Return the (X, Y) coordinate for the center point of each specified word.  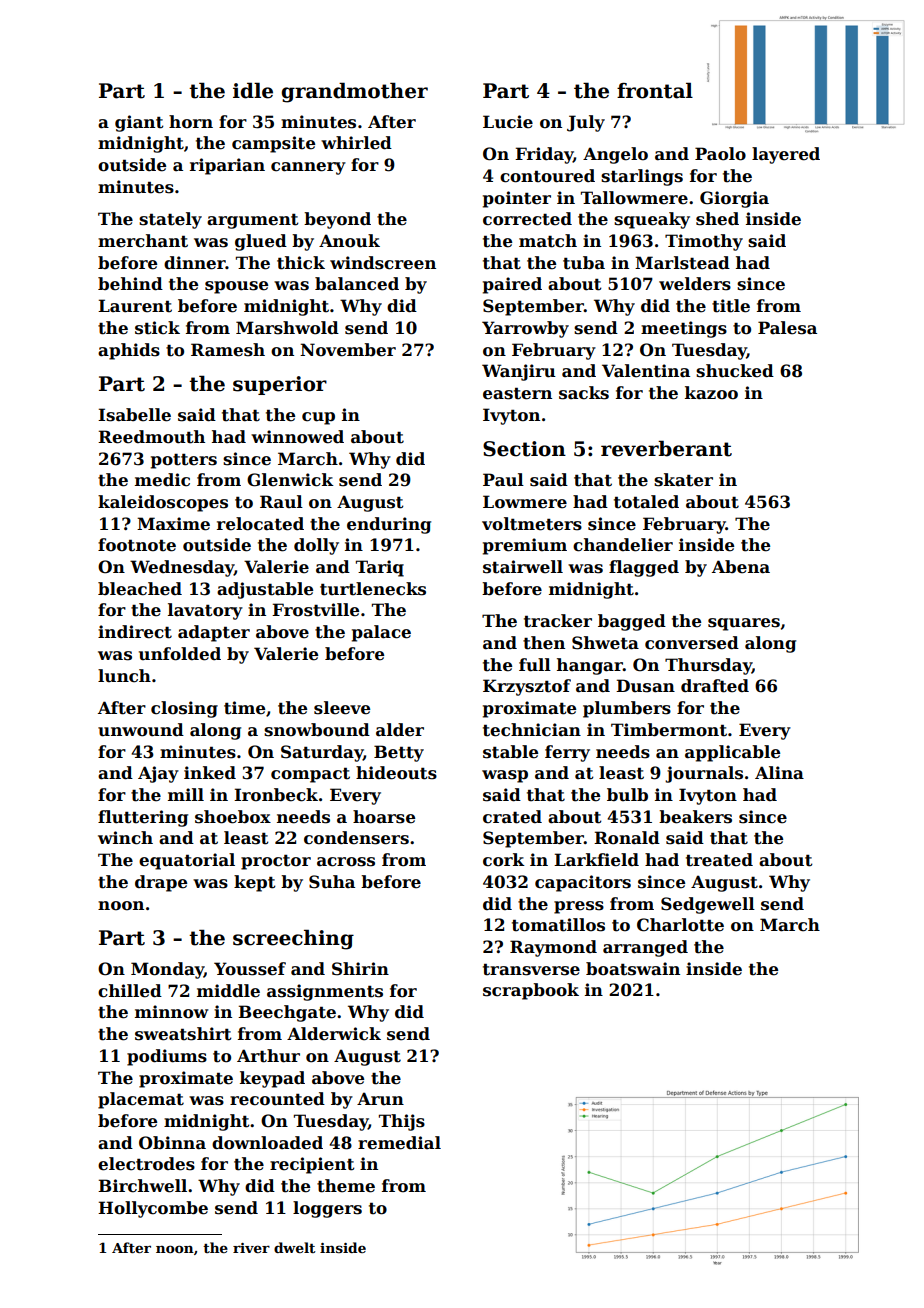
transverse (531, 969)
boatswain (633, 969)
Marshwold (287, 328)
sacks (584, 393)
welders (695, 284)
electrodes (146, 1164)
